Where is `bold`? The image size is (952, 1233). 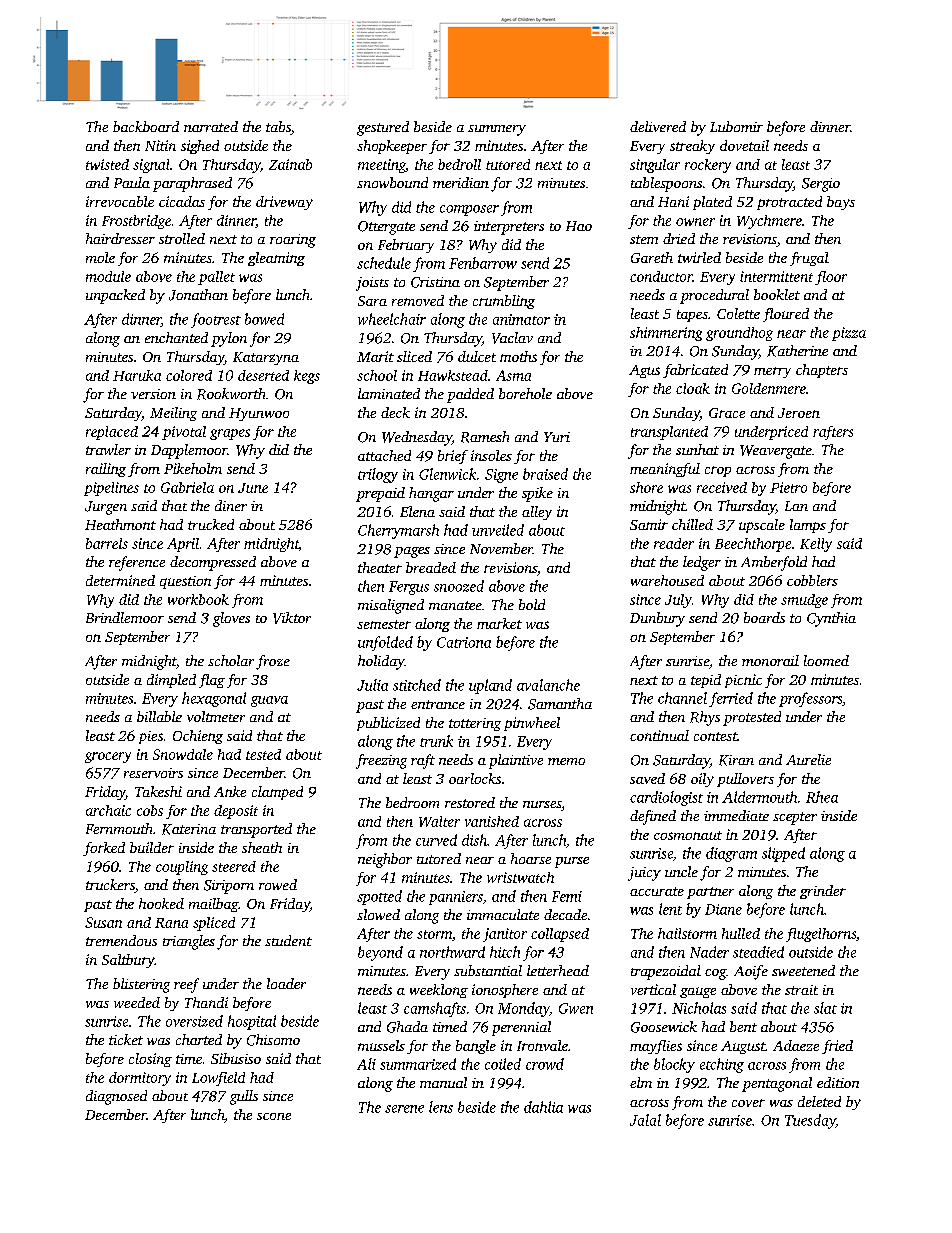 bold is located at coordinates (532, 604).
